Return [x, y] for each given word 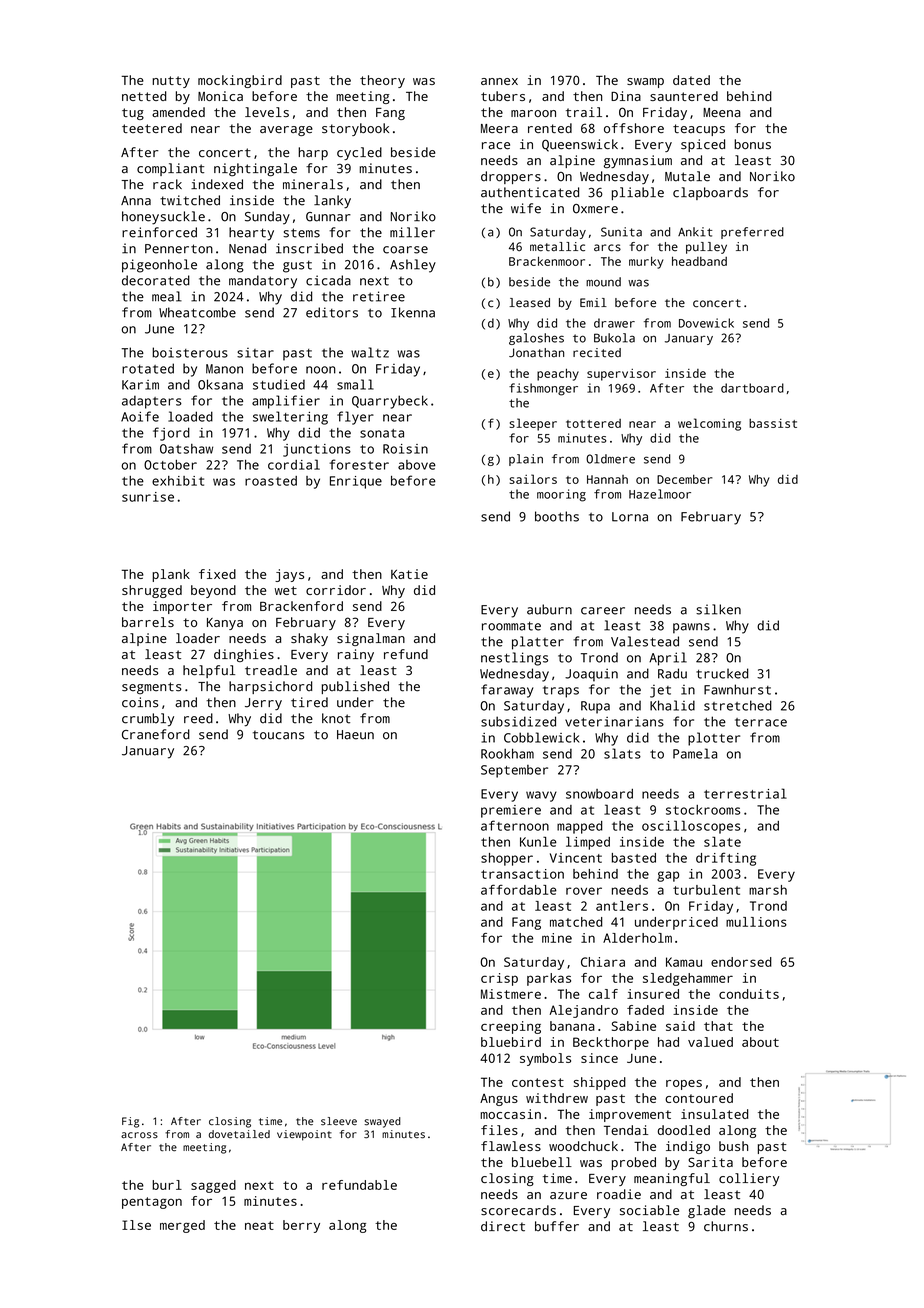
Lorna [630, 517]
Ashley [413, 266]
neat [259, 1225]
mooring [561, 495]
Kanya [225, 624]
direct [503, 1226]
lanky [332, 202]
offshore [634, 128]
